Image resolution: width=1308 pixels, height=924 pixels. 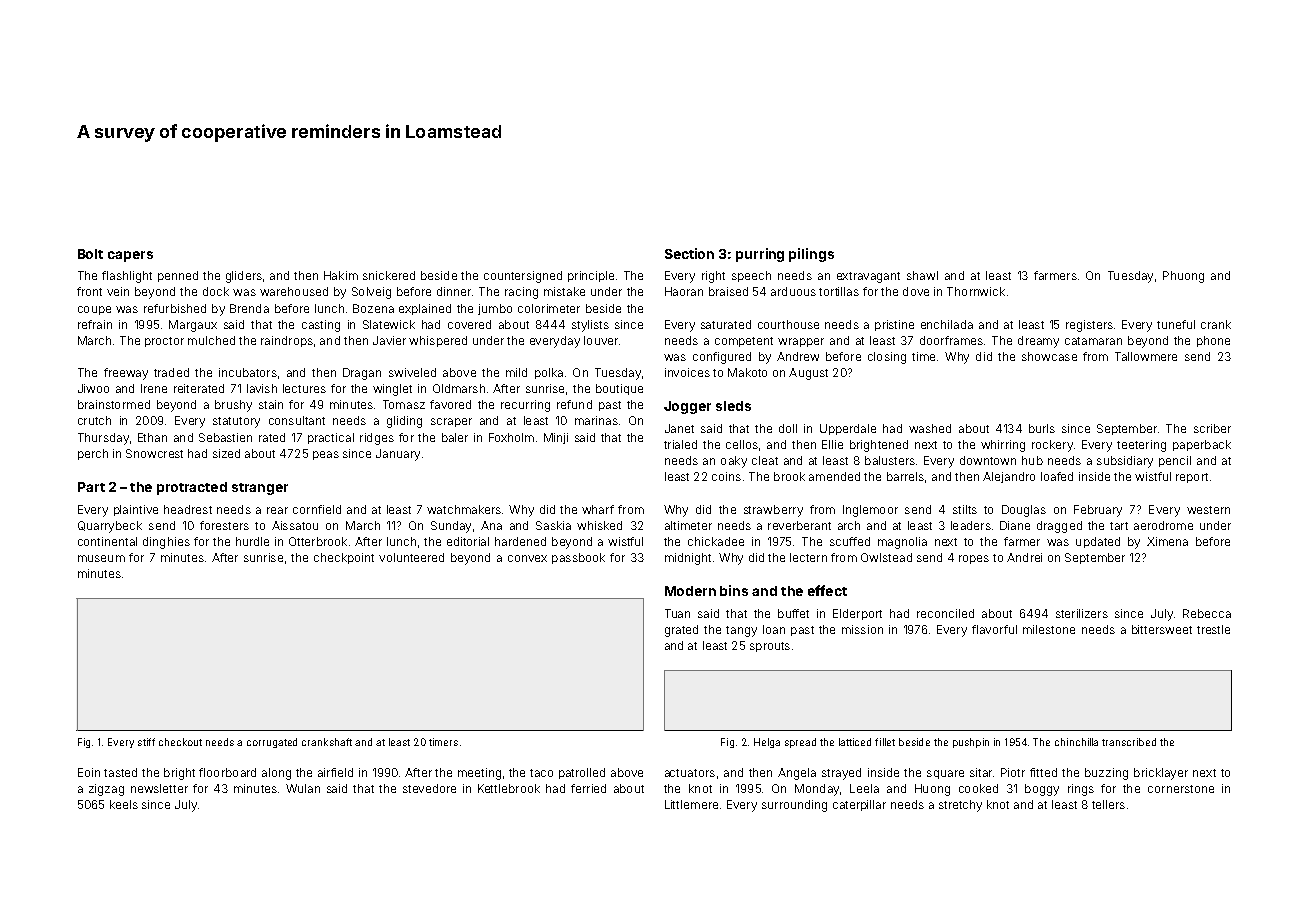 What do you see at coordinates (689, 253) in the document?
I see `Section` at bounding box center [689, 253].
